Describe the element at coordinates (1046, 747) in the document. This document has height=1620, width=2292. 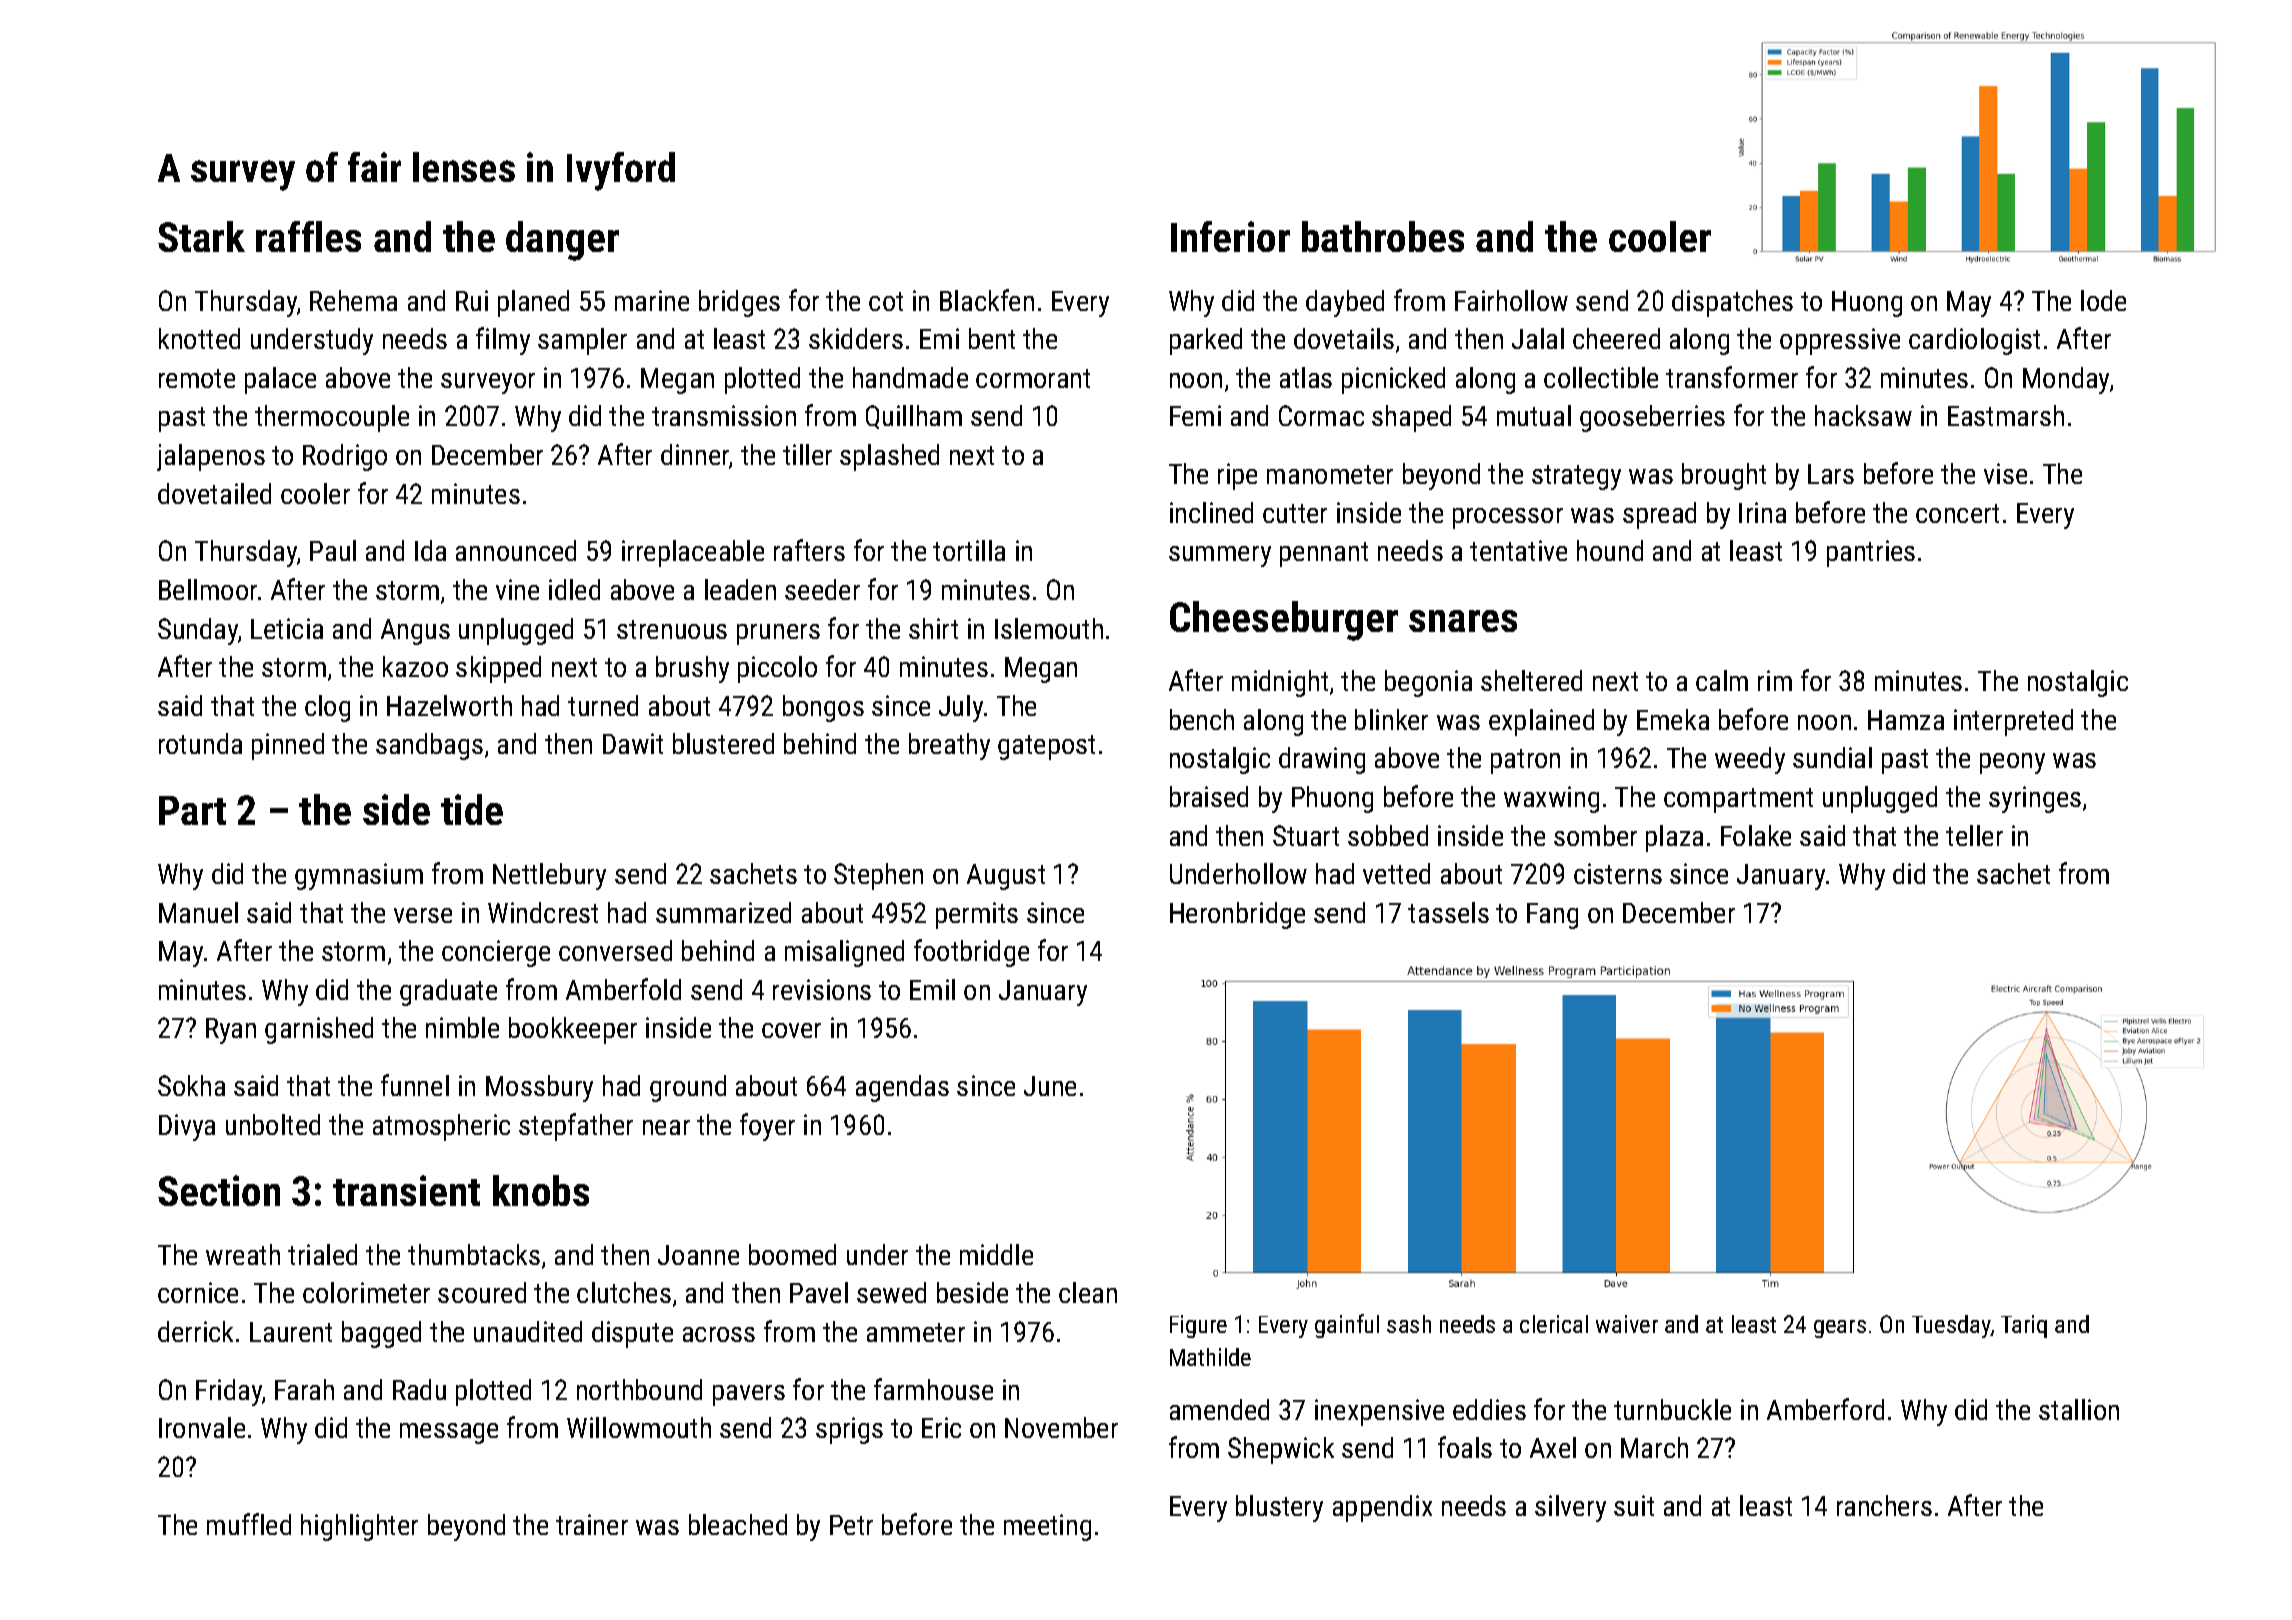
I see `gatepost` at that location.
